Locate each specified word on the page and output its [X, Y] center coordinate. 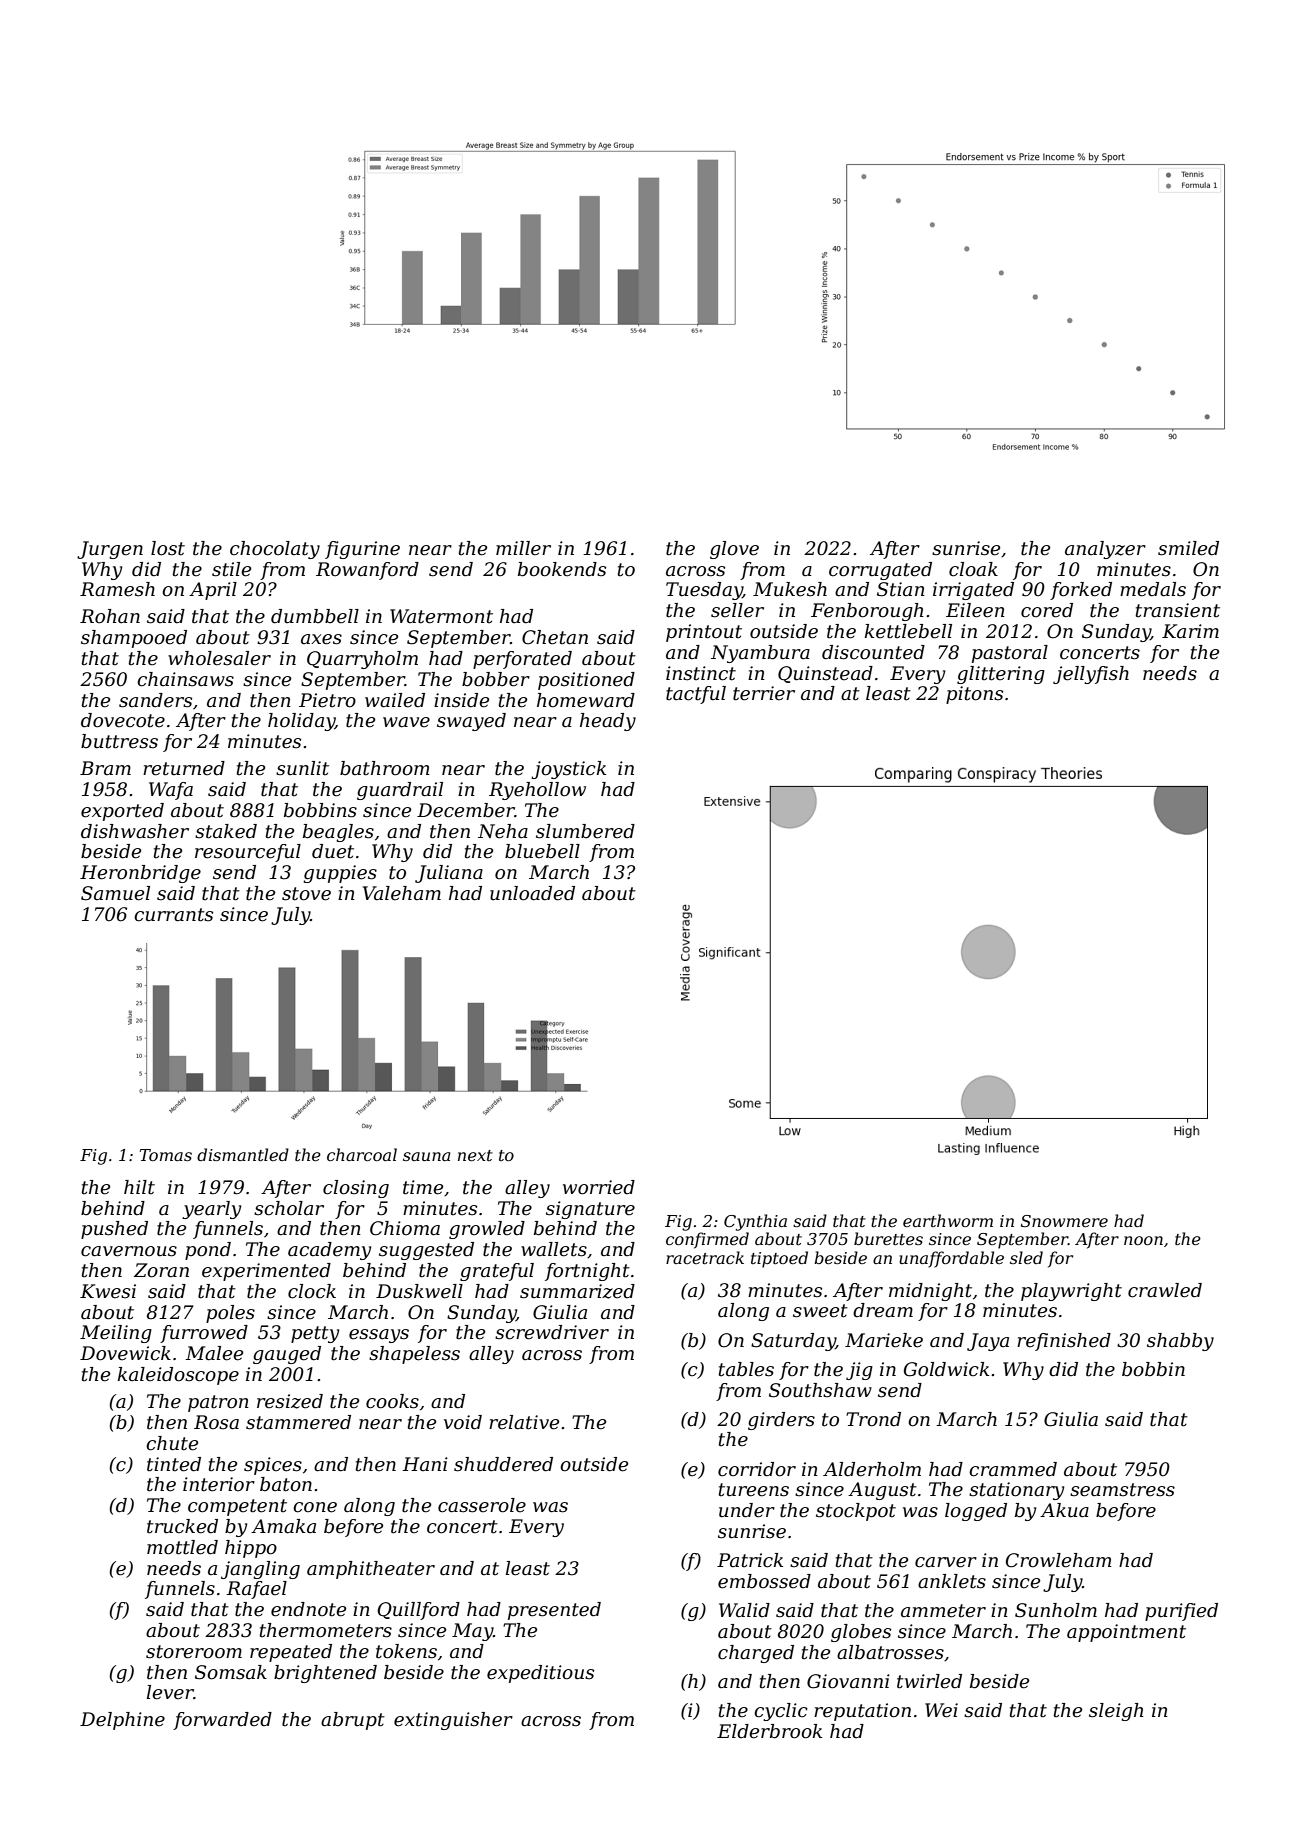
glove [734, 550]
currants [173, 915]
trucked [182, 1526]
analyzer [1105, 550]
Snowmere [1064, 1221]
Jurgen [110, 550]
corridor [757, 1469]
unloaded [532, 893]
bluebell [542, 851]
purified [1181, 1612]
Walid [744, 1610]
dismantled [243, 1154]
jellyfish [1091, 675]
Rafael [256, 1590]
